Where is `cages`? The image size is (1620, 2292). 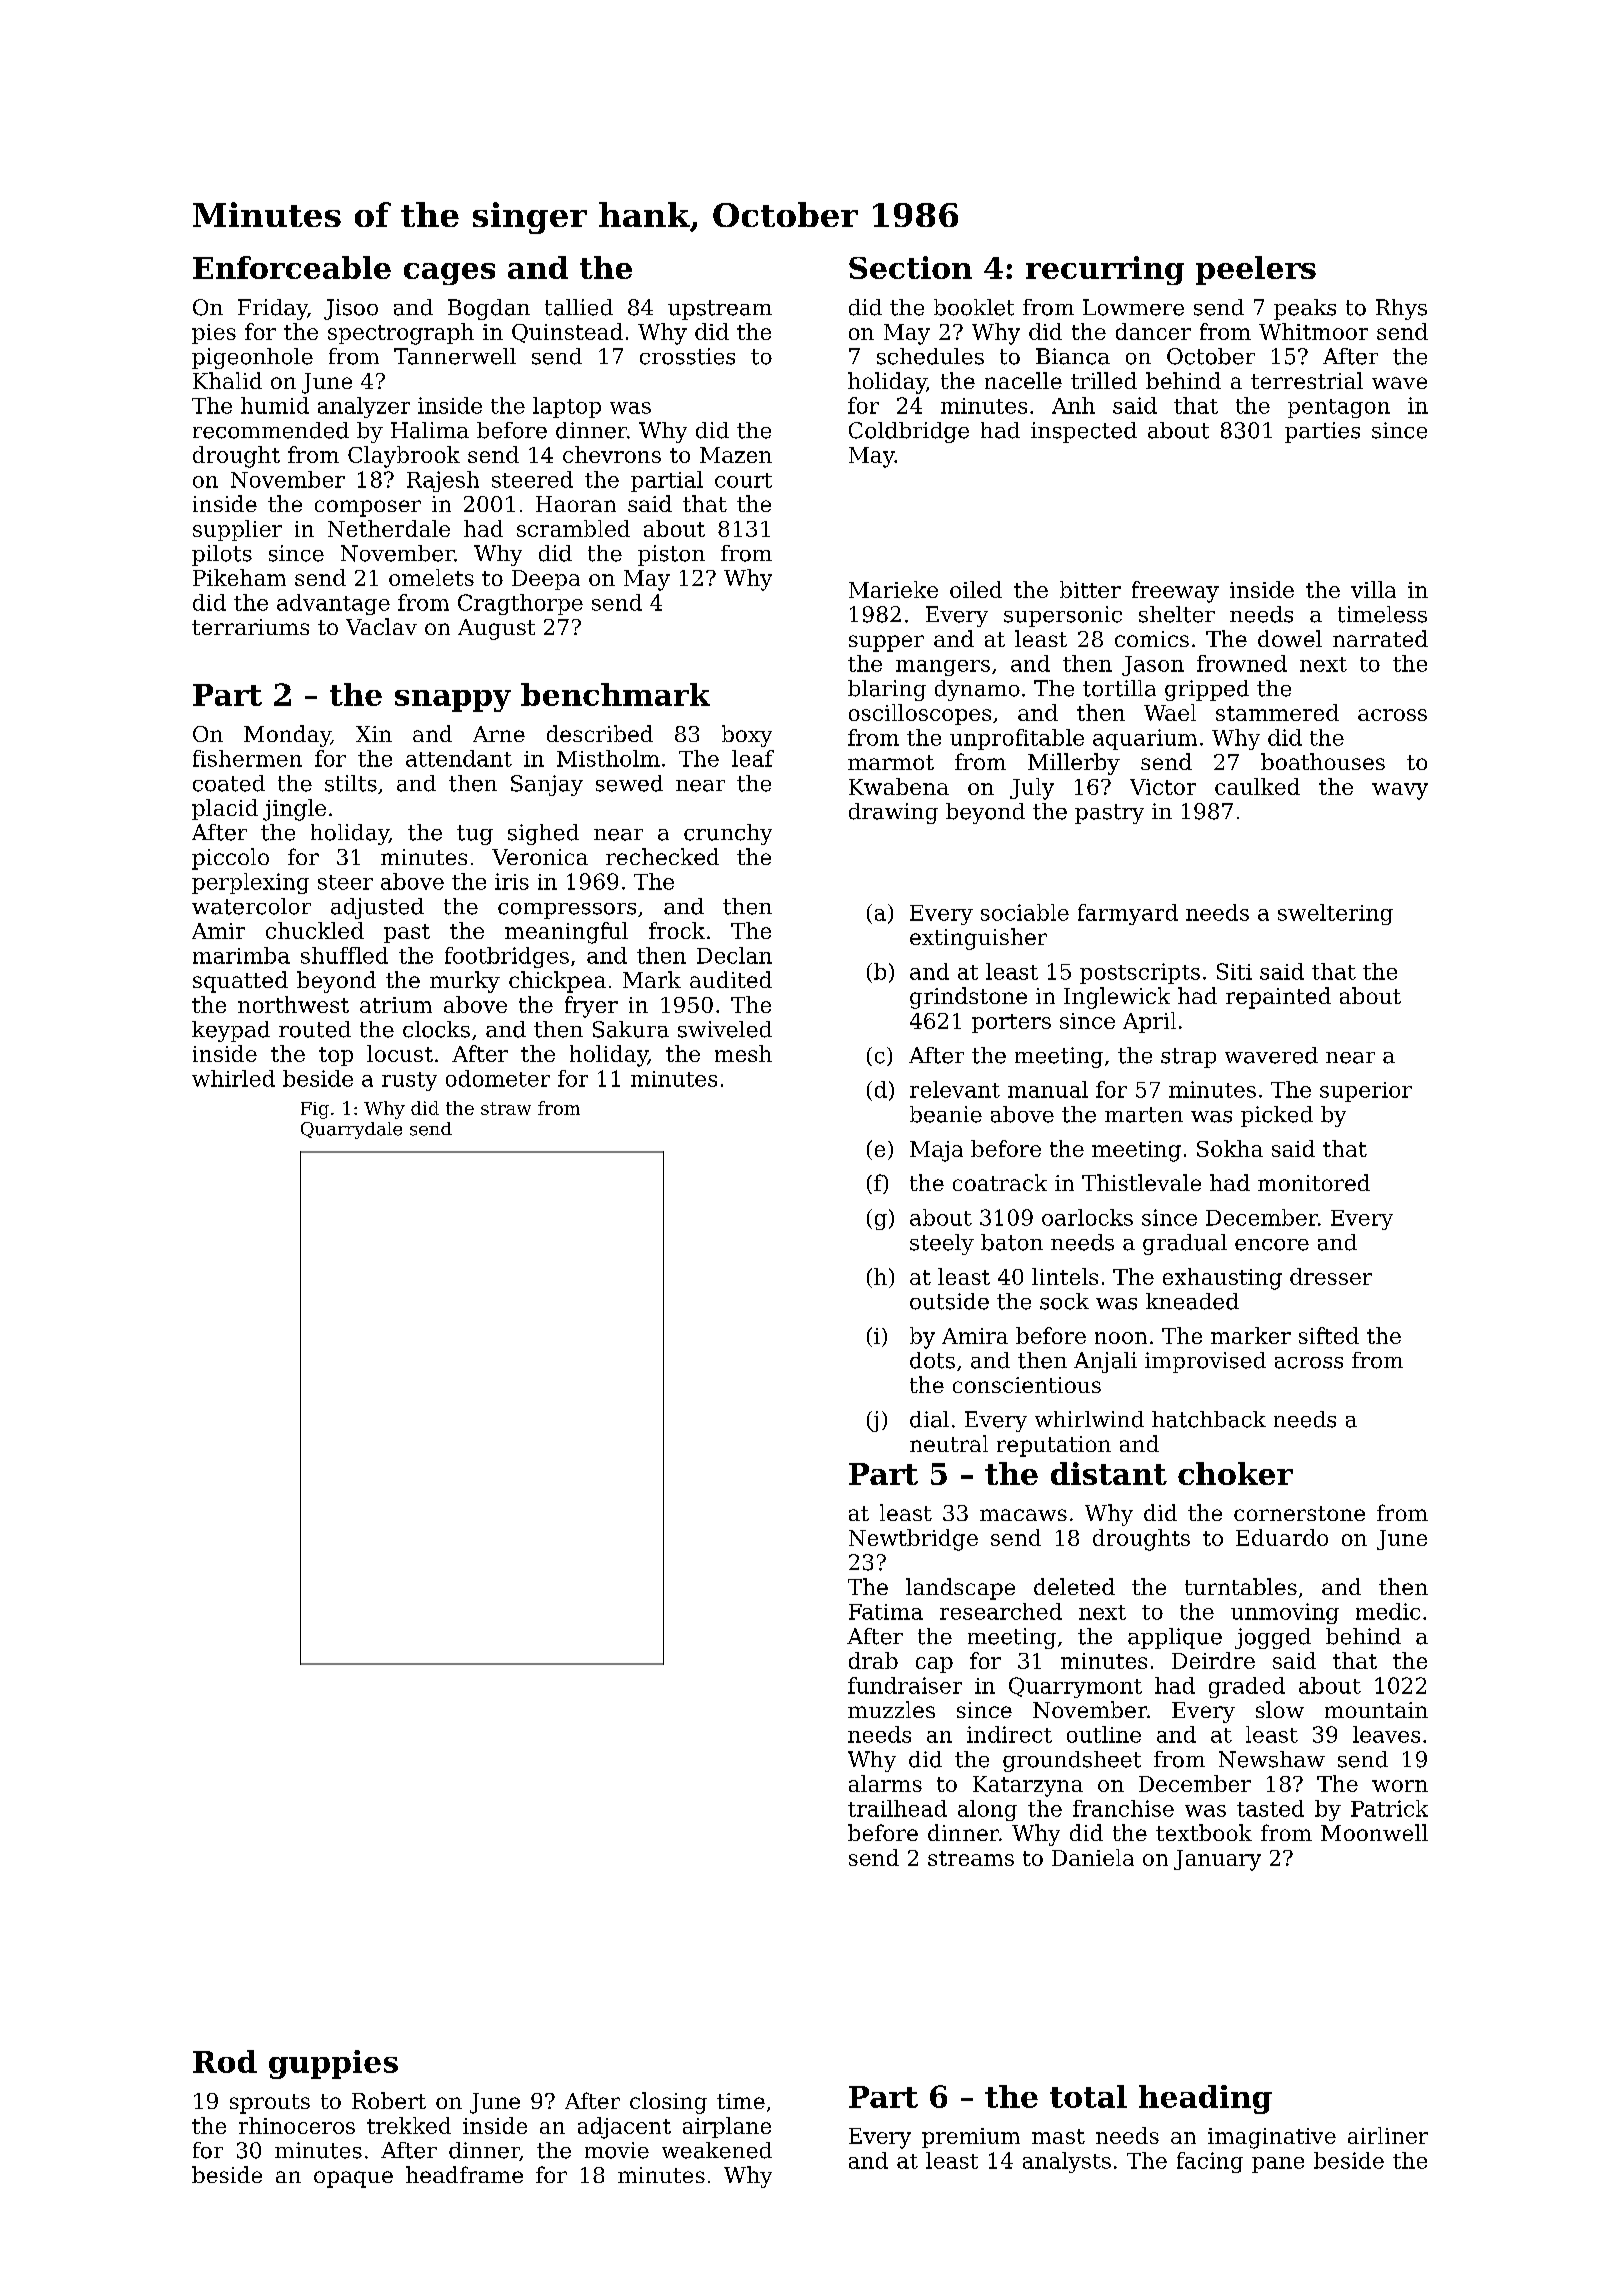
cages is located at coordinates (449, 274).
